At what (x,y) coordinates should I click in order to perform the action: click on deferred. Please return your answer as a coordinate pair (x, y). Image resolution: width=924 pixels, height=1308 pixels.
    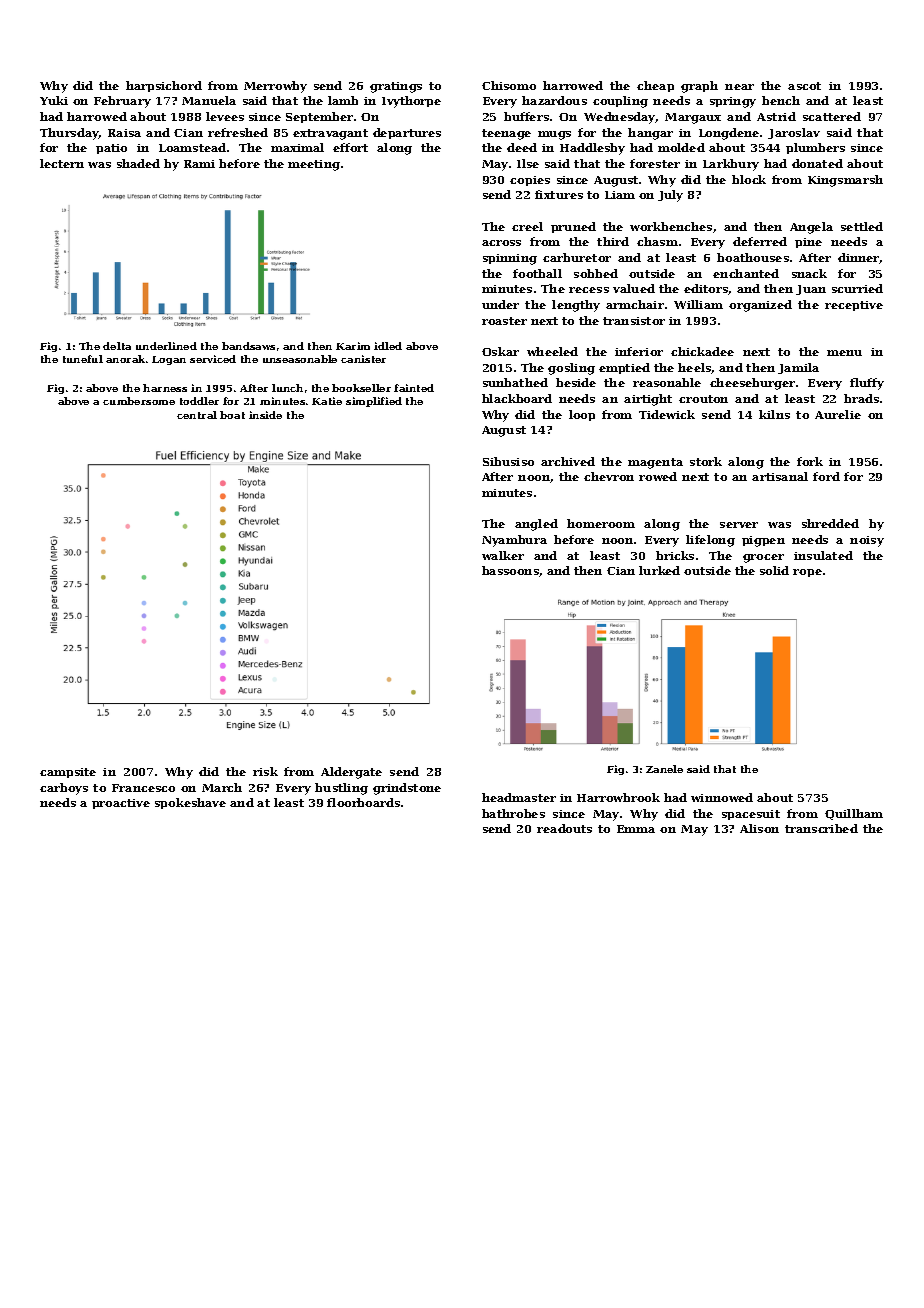
    Looking at the image, I should click on (760, 241).
